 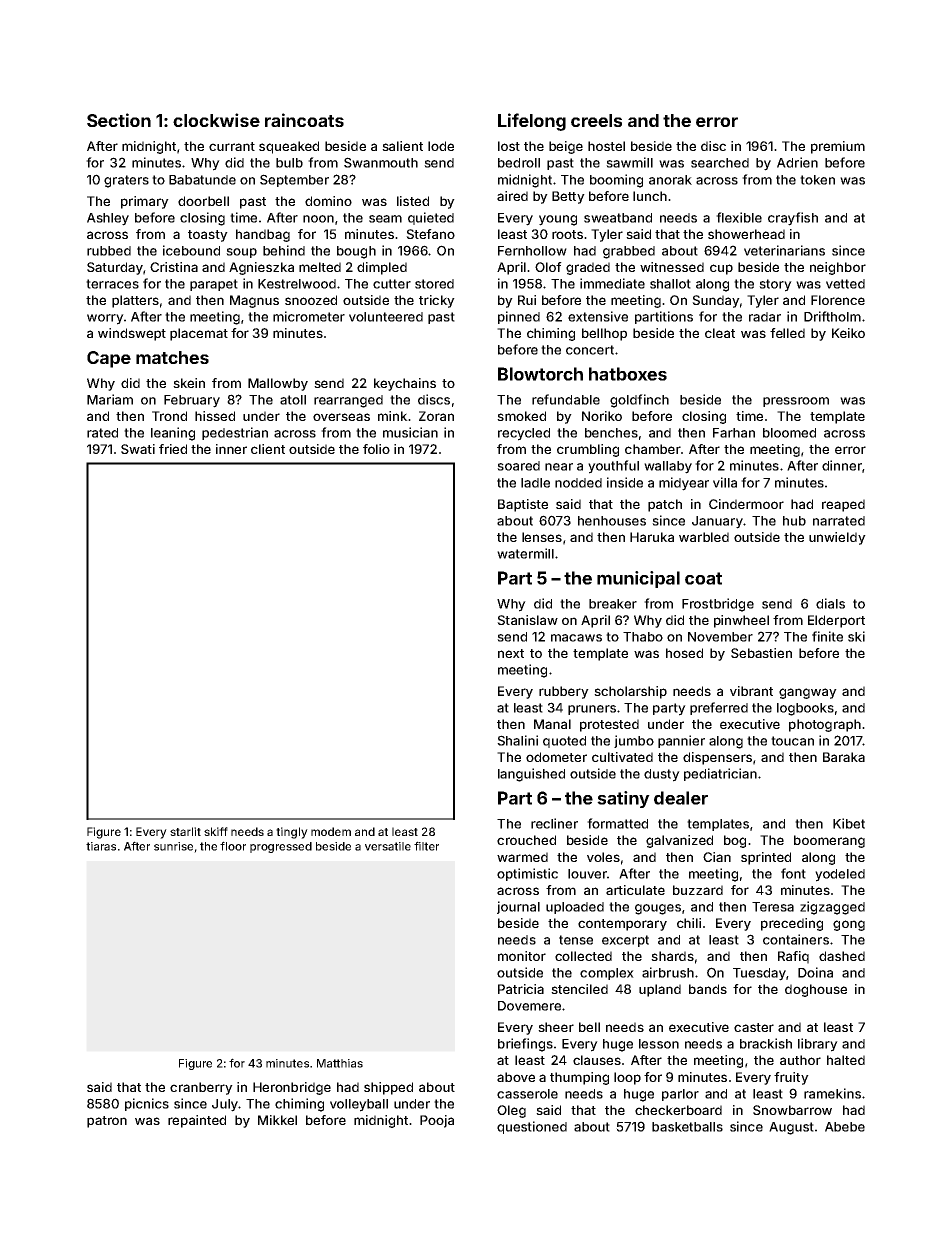 I want to click on neighbor, so click(x=838, y=268).
